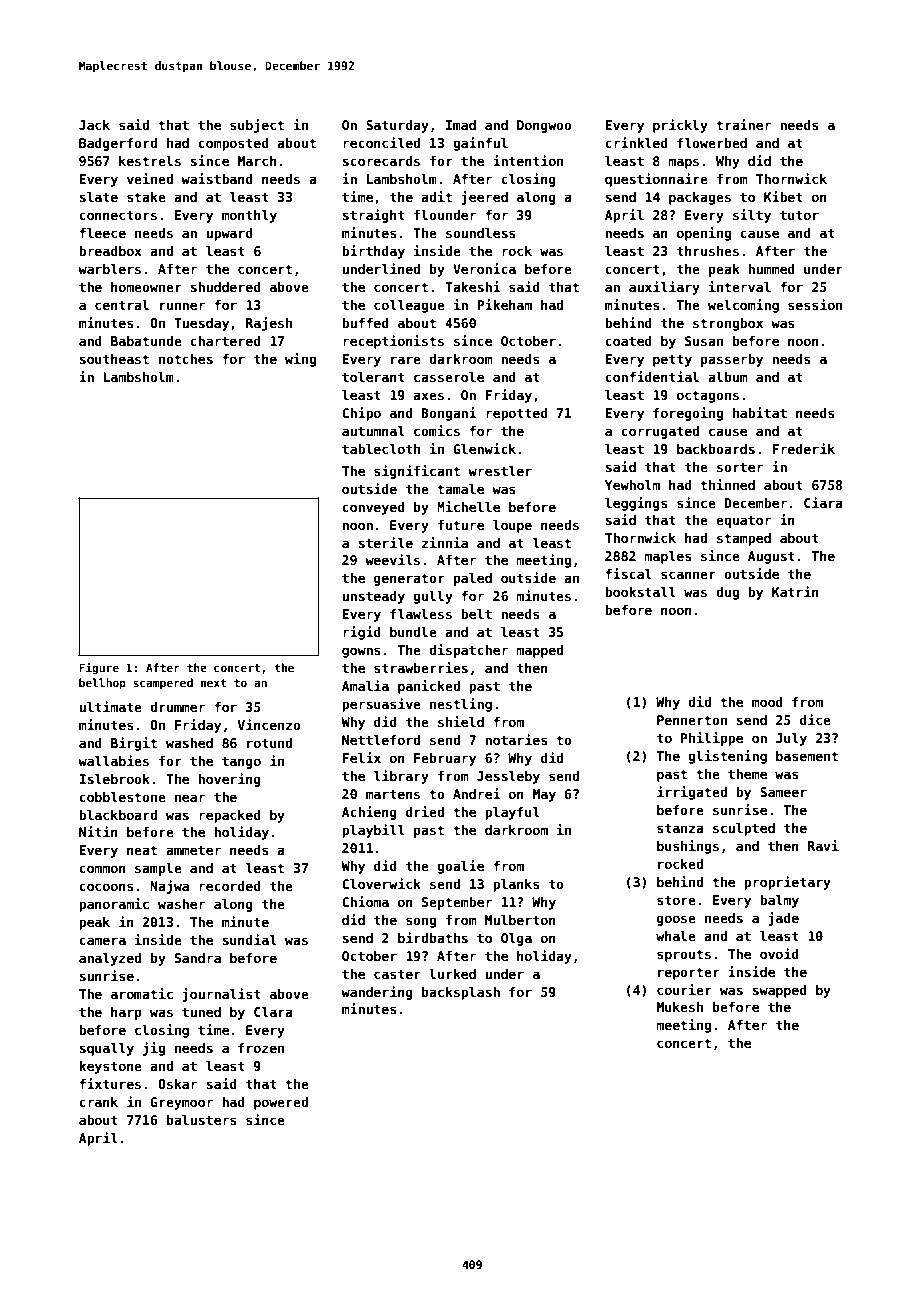  I want to click on notches, so click(186, 359).
